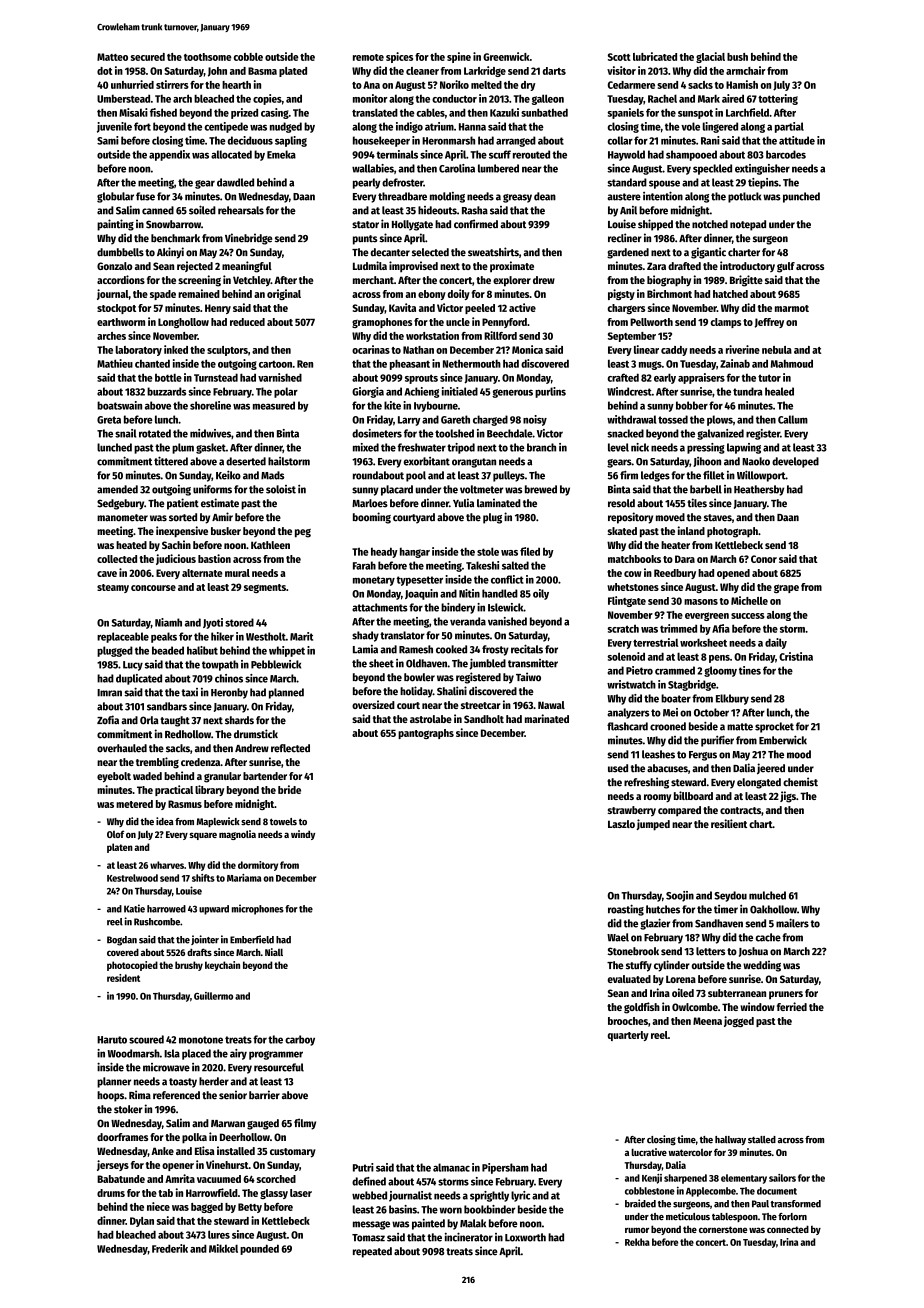 The width and height of the document is (924, 1308). I want to click on patient, so click(183, 504).
